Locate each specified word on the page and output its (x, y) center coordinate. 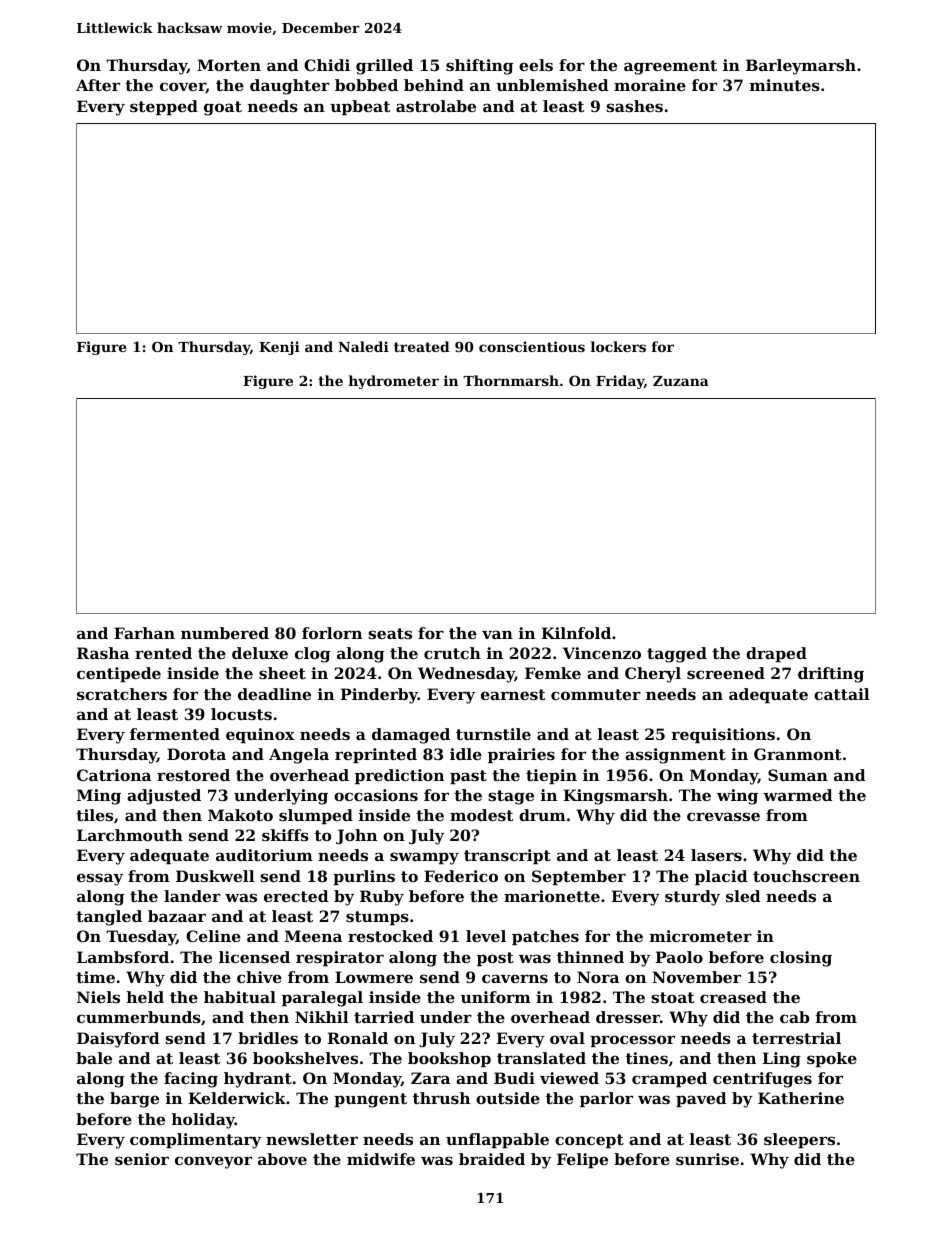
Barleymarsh (801, 67)
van (497, 634)
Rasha (103, 653)
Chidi (327, 65)
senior (142, 1159)
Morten (229, 65)
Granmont (798, 754)
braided (492, 1159)
